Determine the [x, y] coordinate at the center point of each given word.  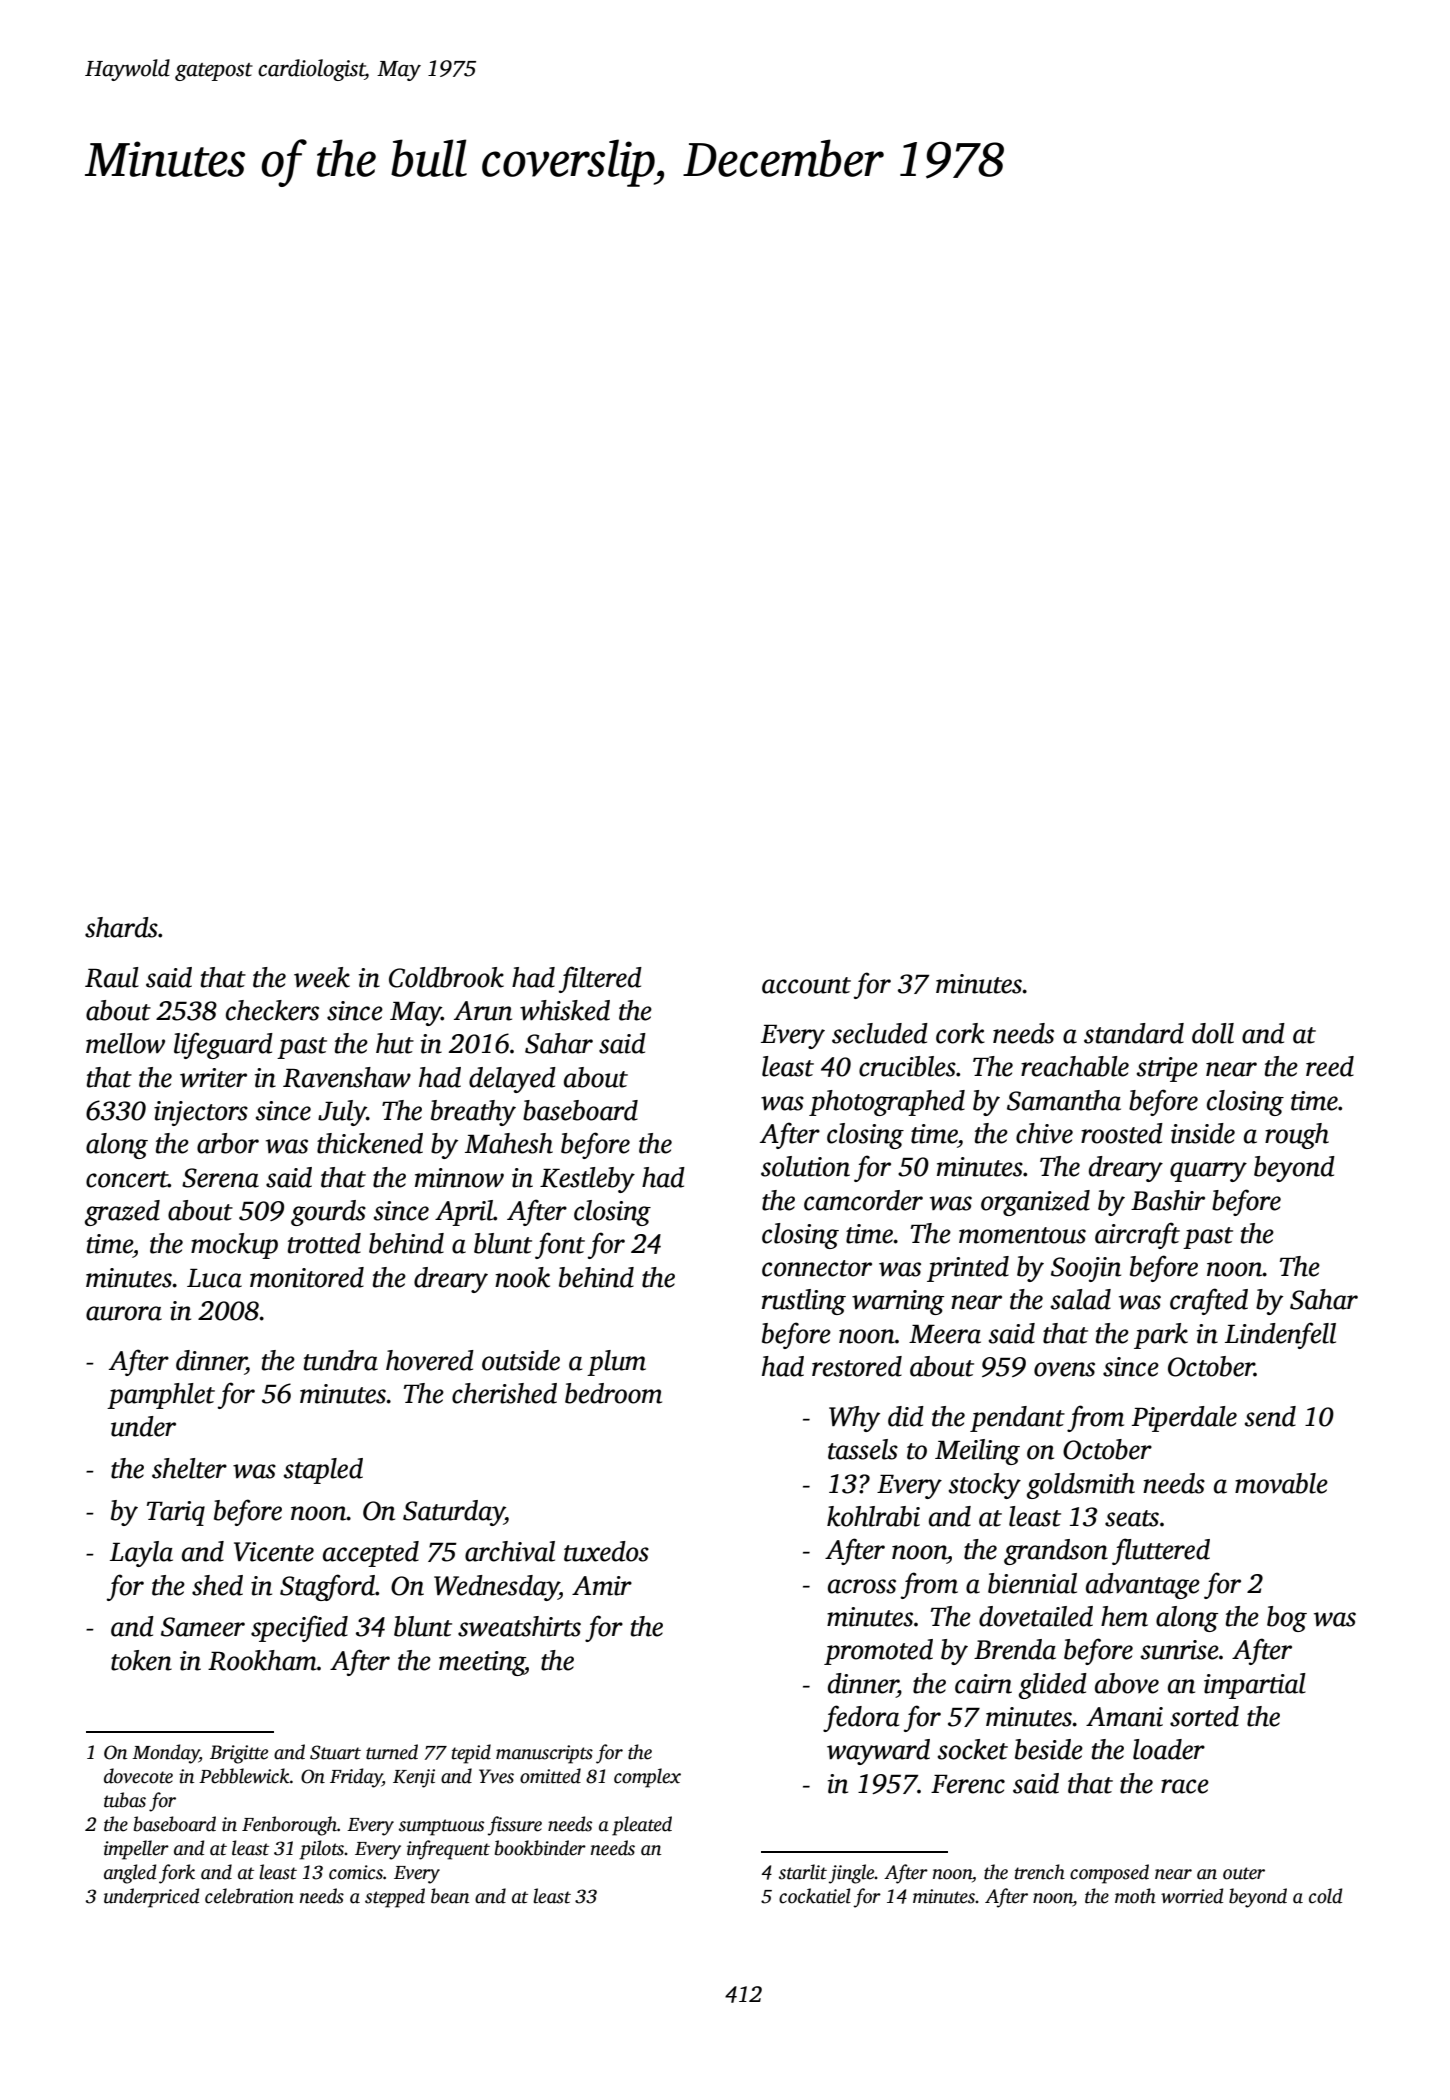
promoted [878, 1652]
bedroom [613, 1393]
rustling [804, 1302]
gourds [328, 1213]
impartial [1255, 1686]
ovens [1064, 1369]
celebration [249, 1896]
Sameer [203, 1627]
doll [1213, 1033]
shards [121, 927]
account [806, 985]
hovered [430, 1360]
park [1161, 1336]
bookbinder [540, 1848]
